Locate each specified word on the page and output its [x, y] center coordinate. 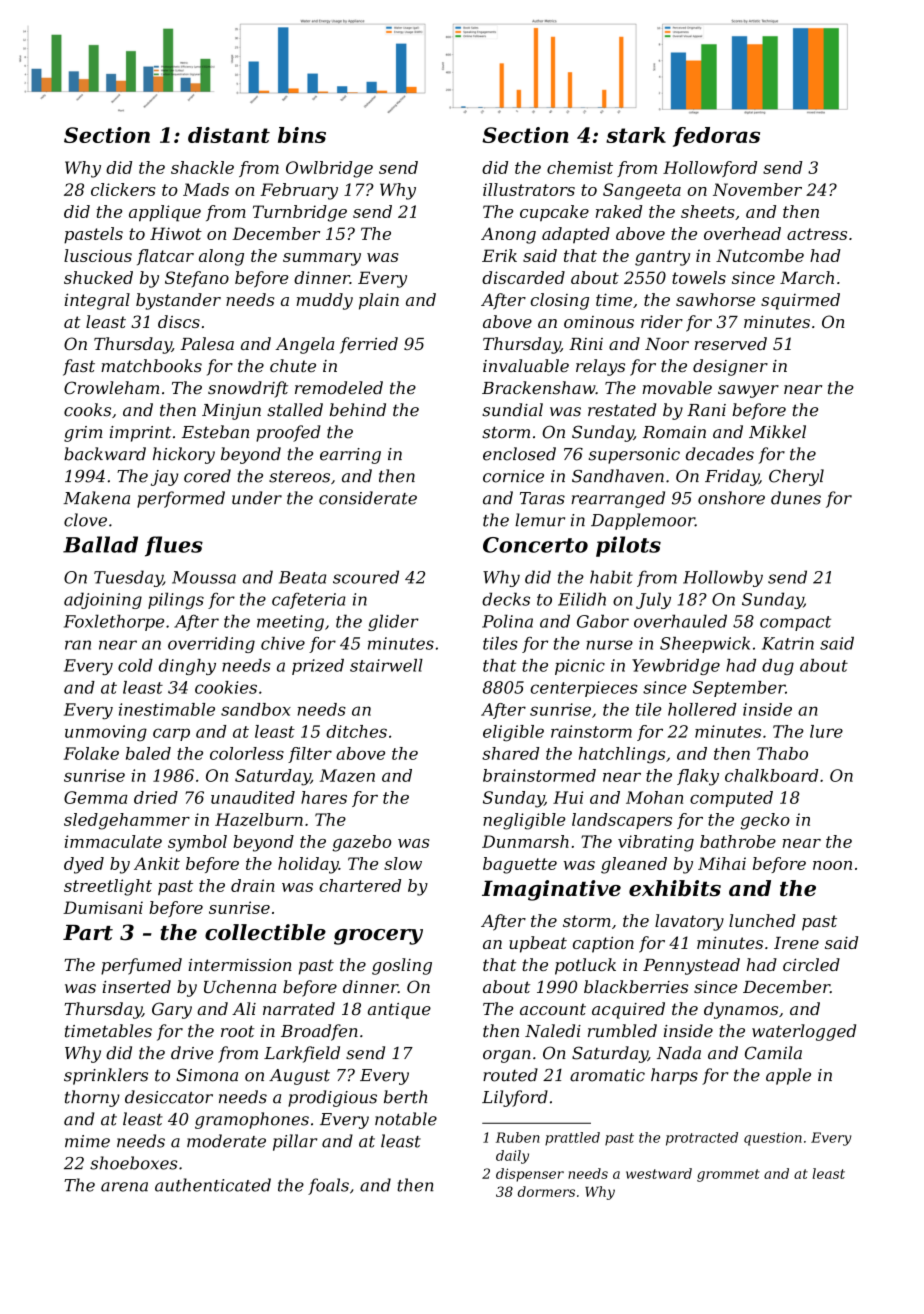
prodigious [332, 1098]
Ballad [100, 544]
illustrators [529, 189]
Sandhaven [618, 476]
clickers [123, 189]
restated [622, 410]
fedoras [716, 137]
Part [88, 933]
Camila [773, 1053]
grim [83, 434]
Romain [674, 432]
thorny [92, 1098]
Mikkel [777, 432]
